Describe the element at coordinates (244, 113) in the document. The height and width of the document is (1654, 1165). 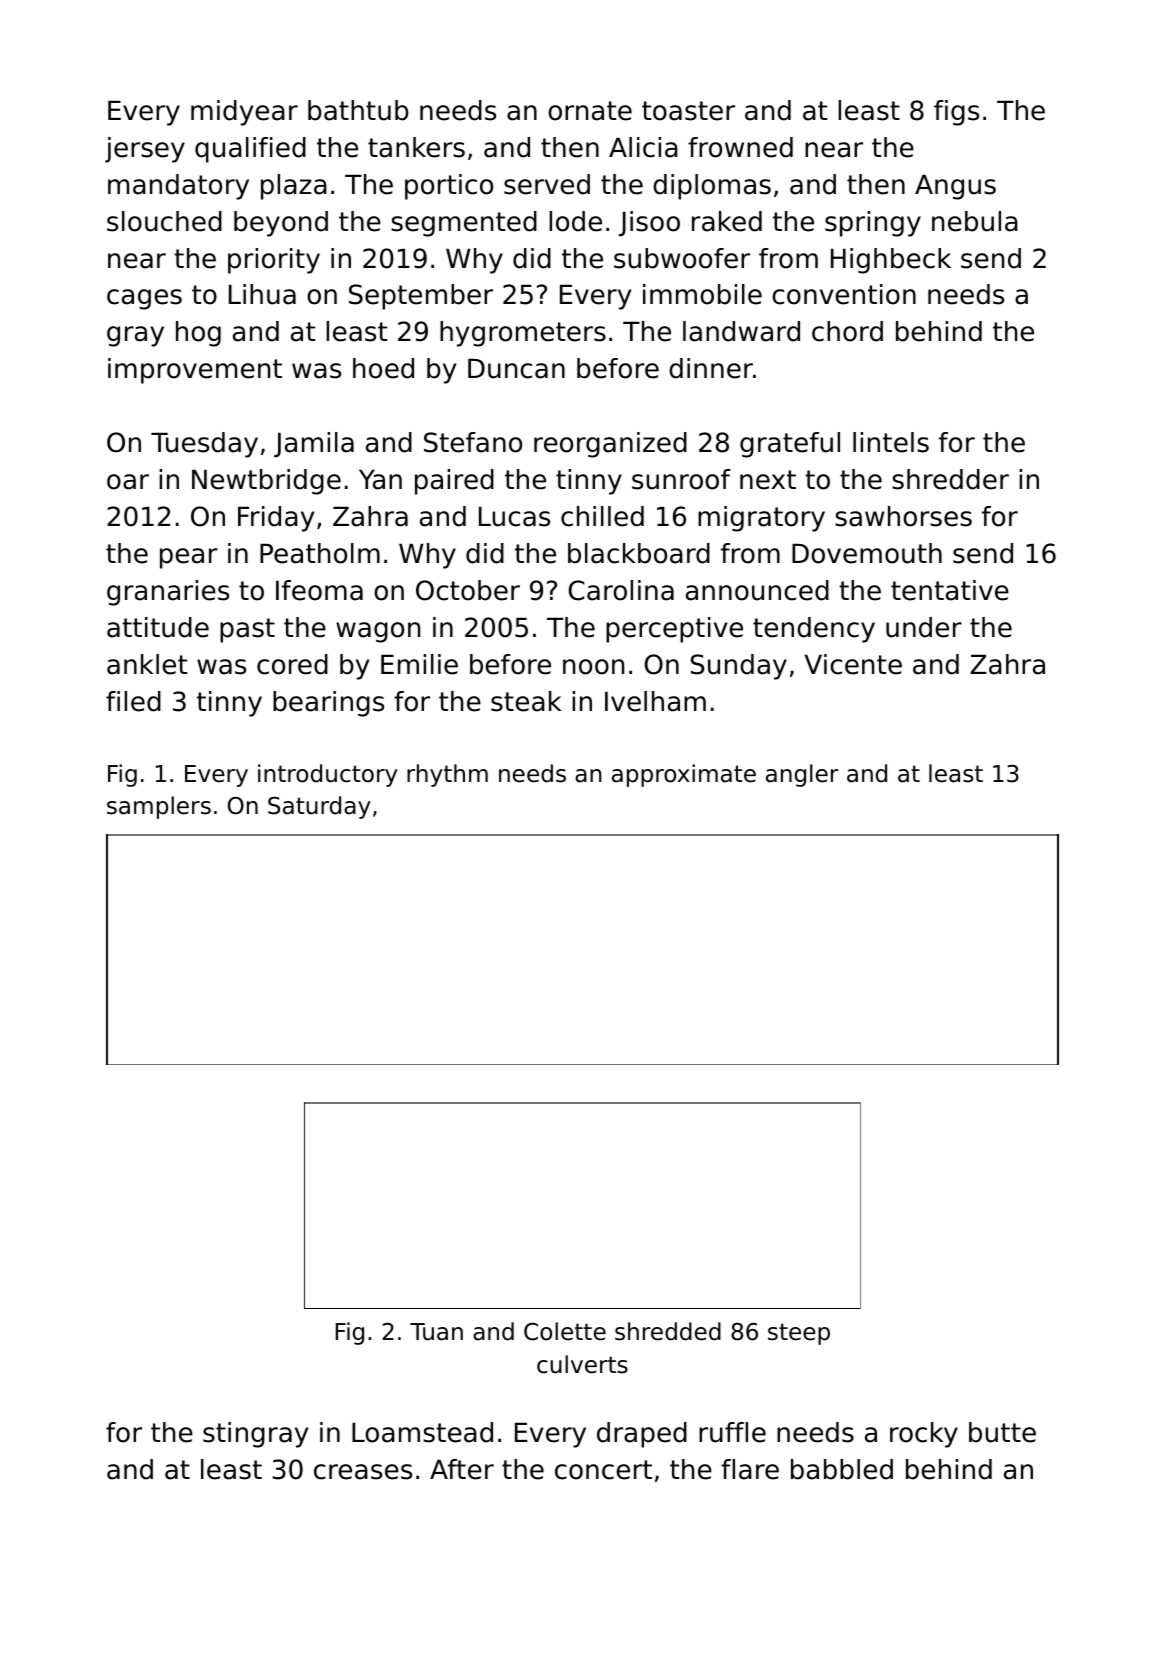
I see `midyear` at that location.
